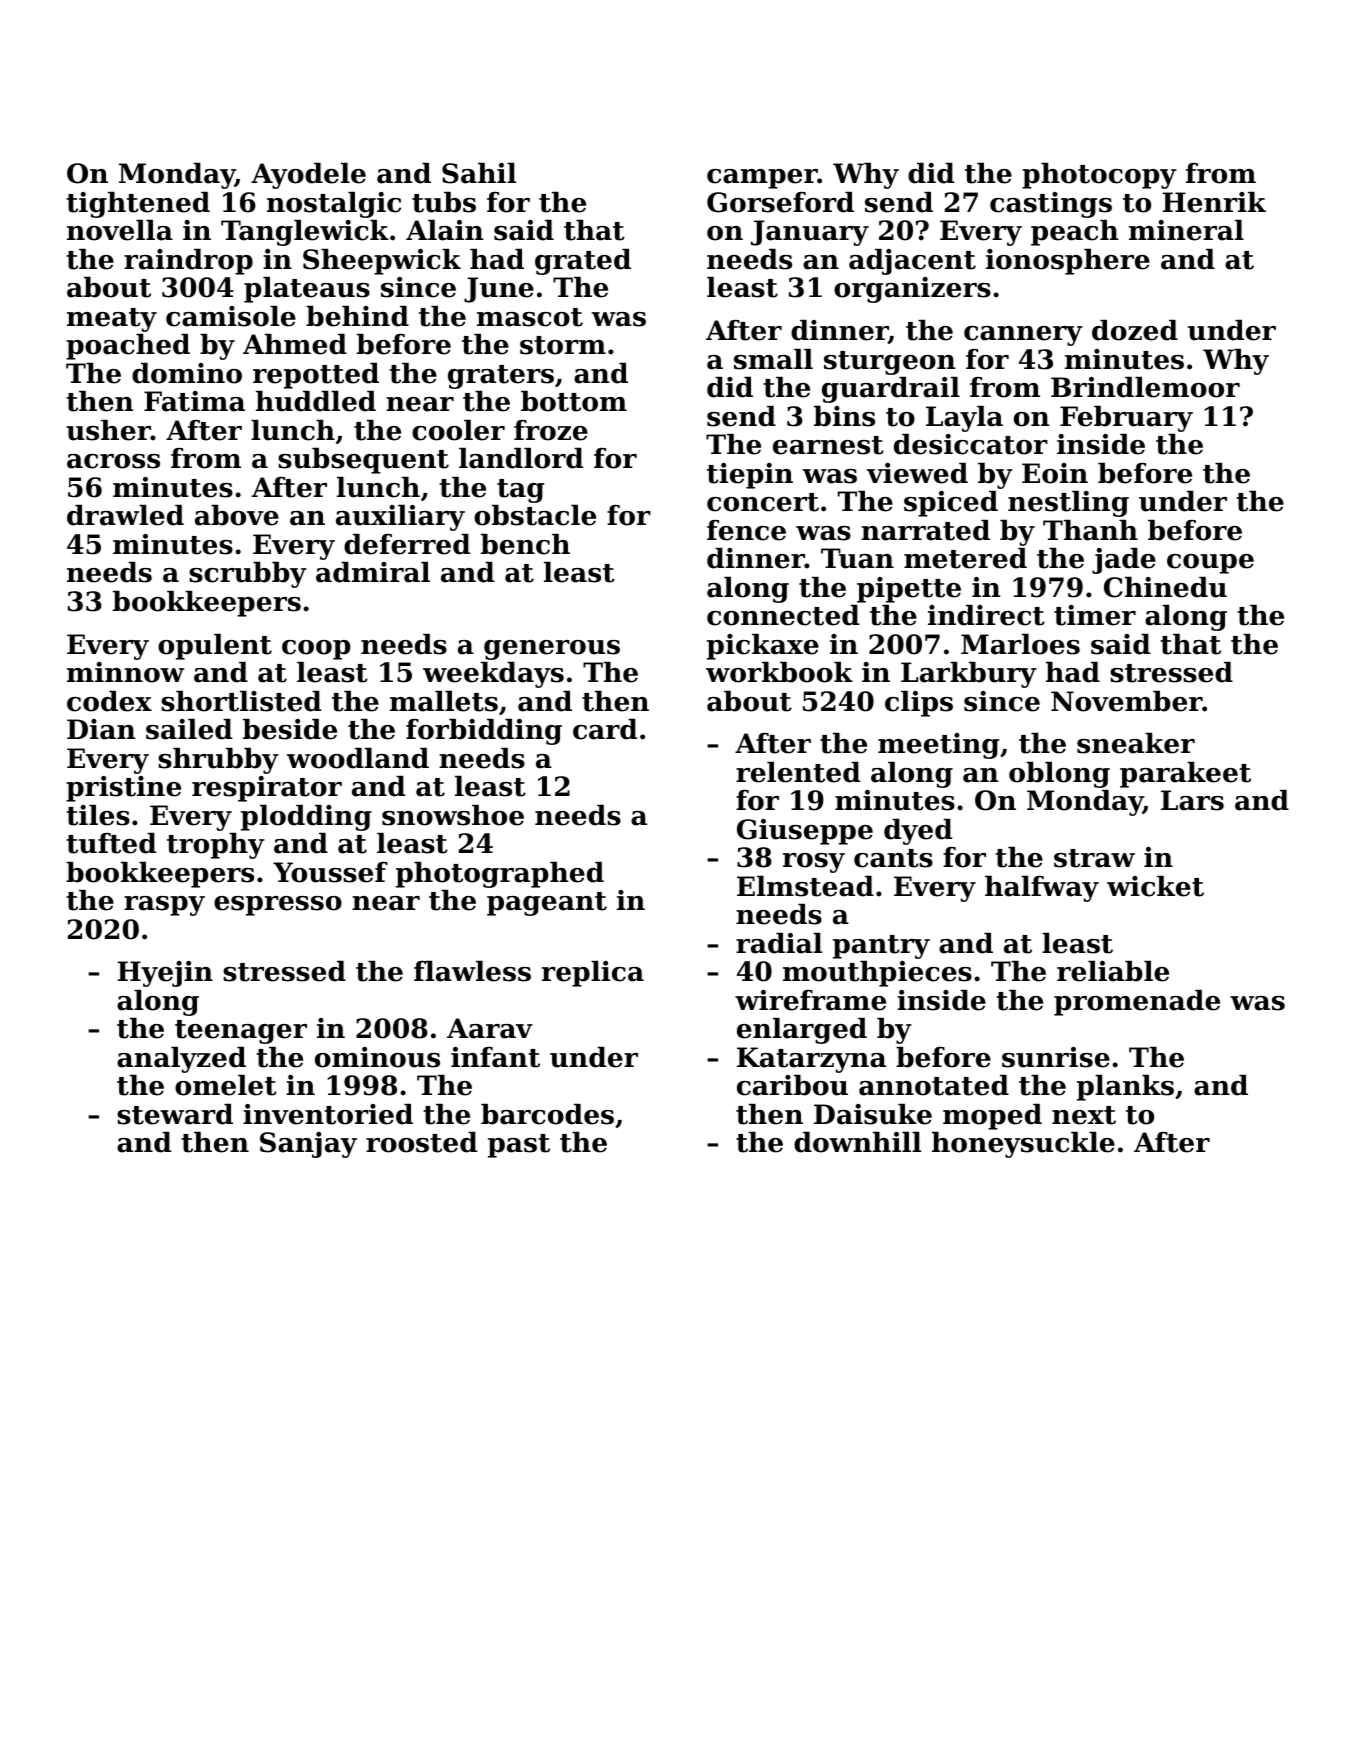  I want to click on analyzed, so click(181, 1060).
